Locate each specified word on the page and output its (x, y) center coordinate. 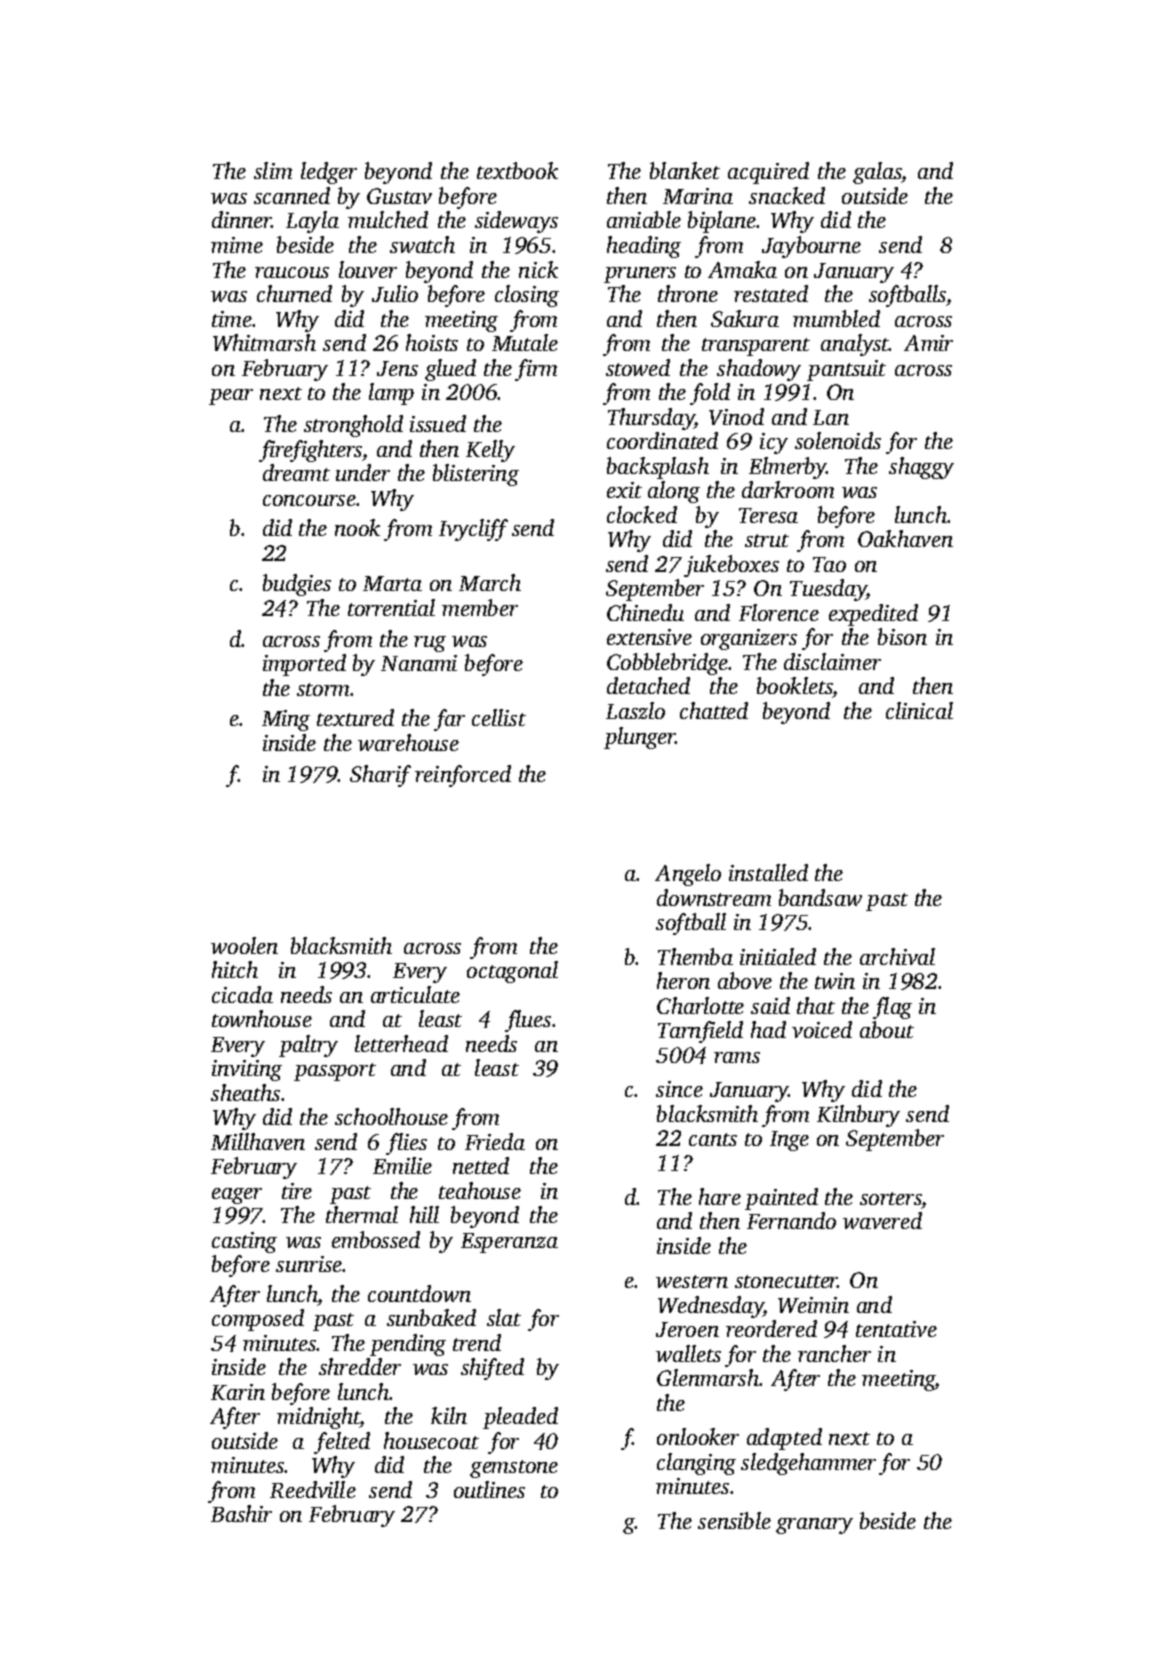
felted (342, 1443)
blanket (685, 170)
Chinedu (645, 612)
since (679, 1089)
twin (835, 981)
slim (273, 170)
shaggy (921, 468)
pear (231, 397)
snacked (787, 195)
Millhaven (258, 1141)
